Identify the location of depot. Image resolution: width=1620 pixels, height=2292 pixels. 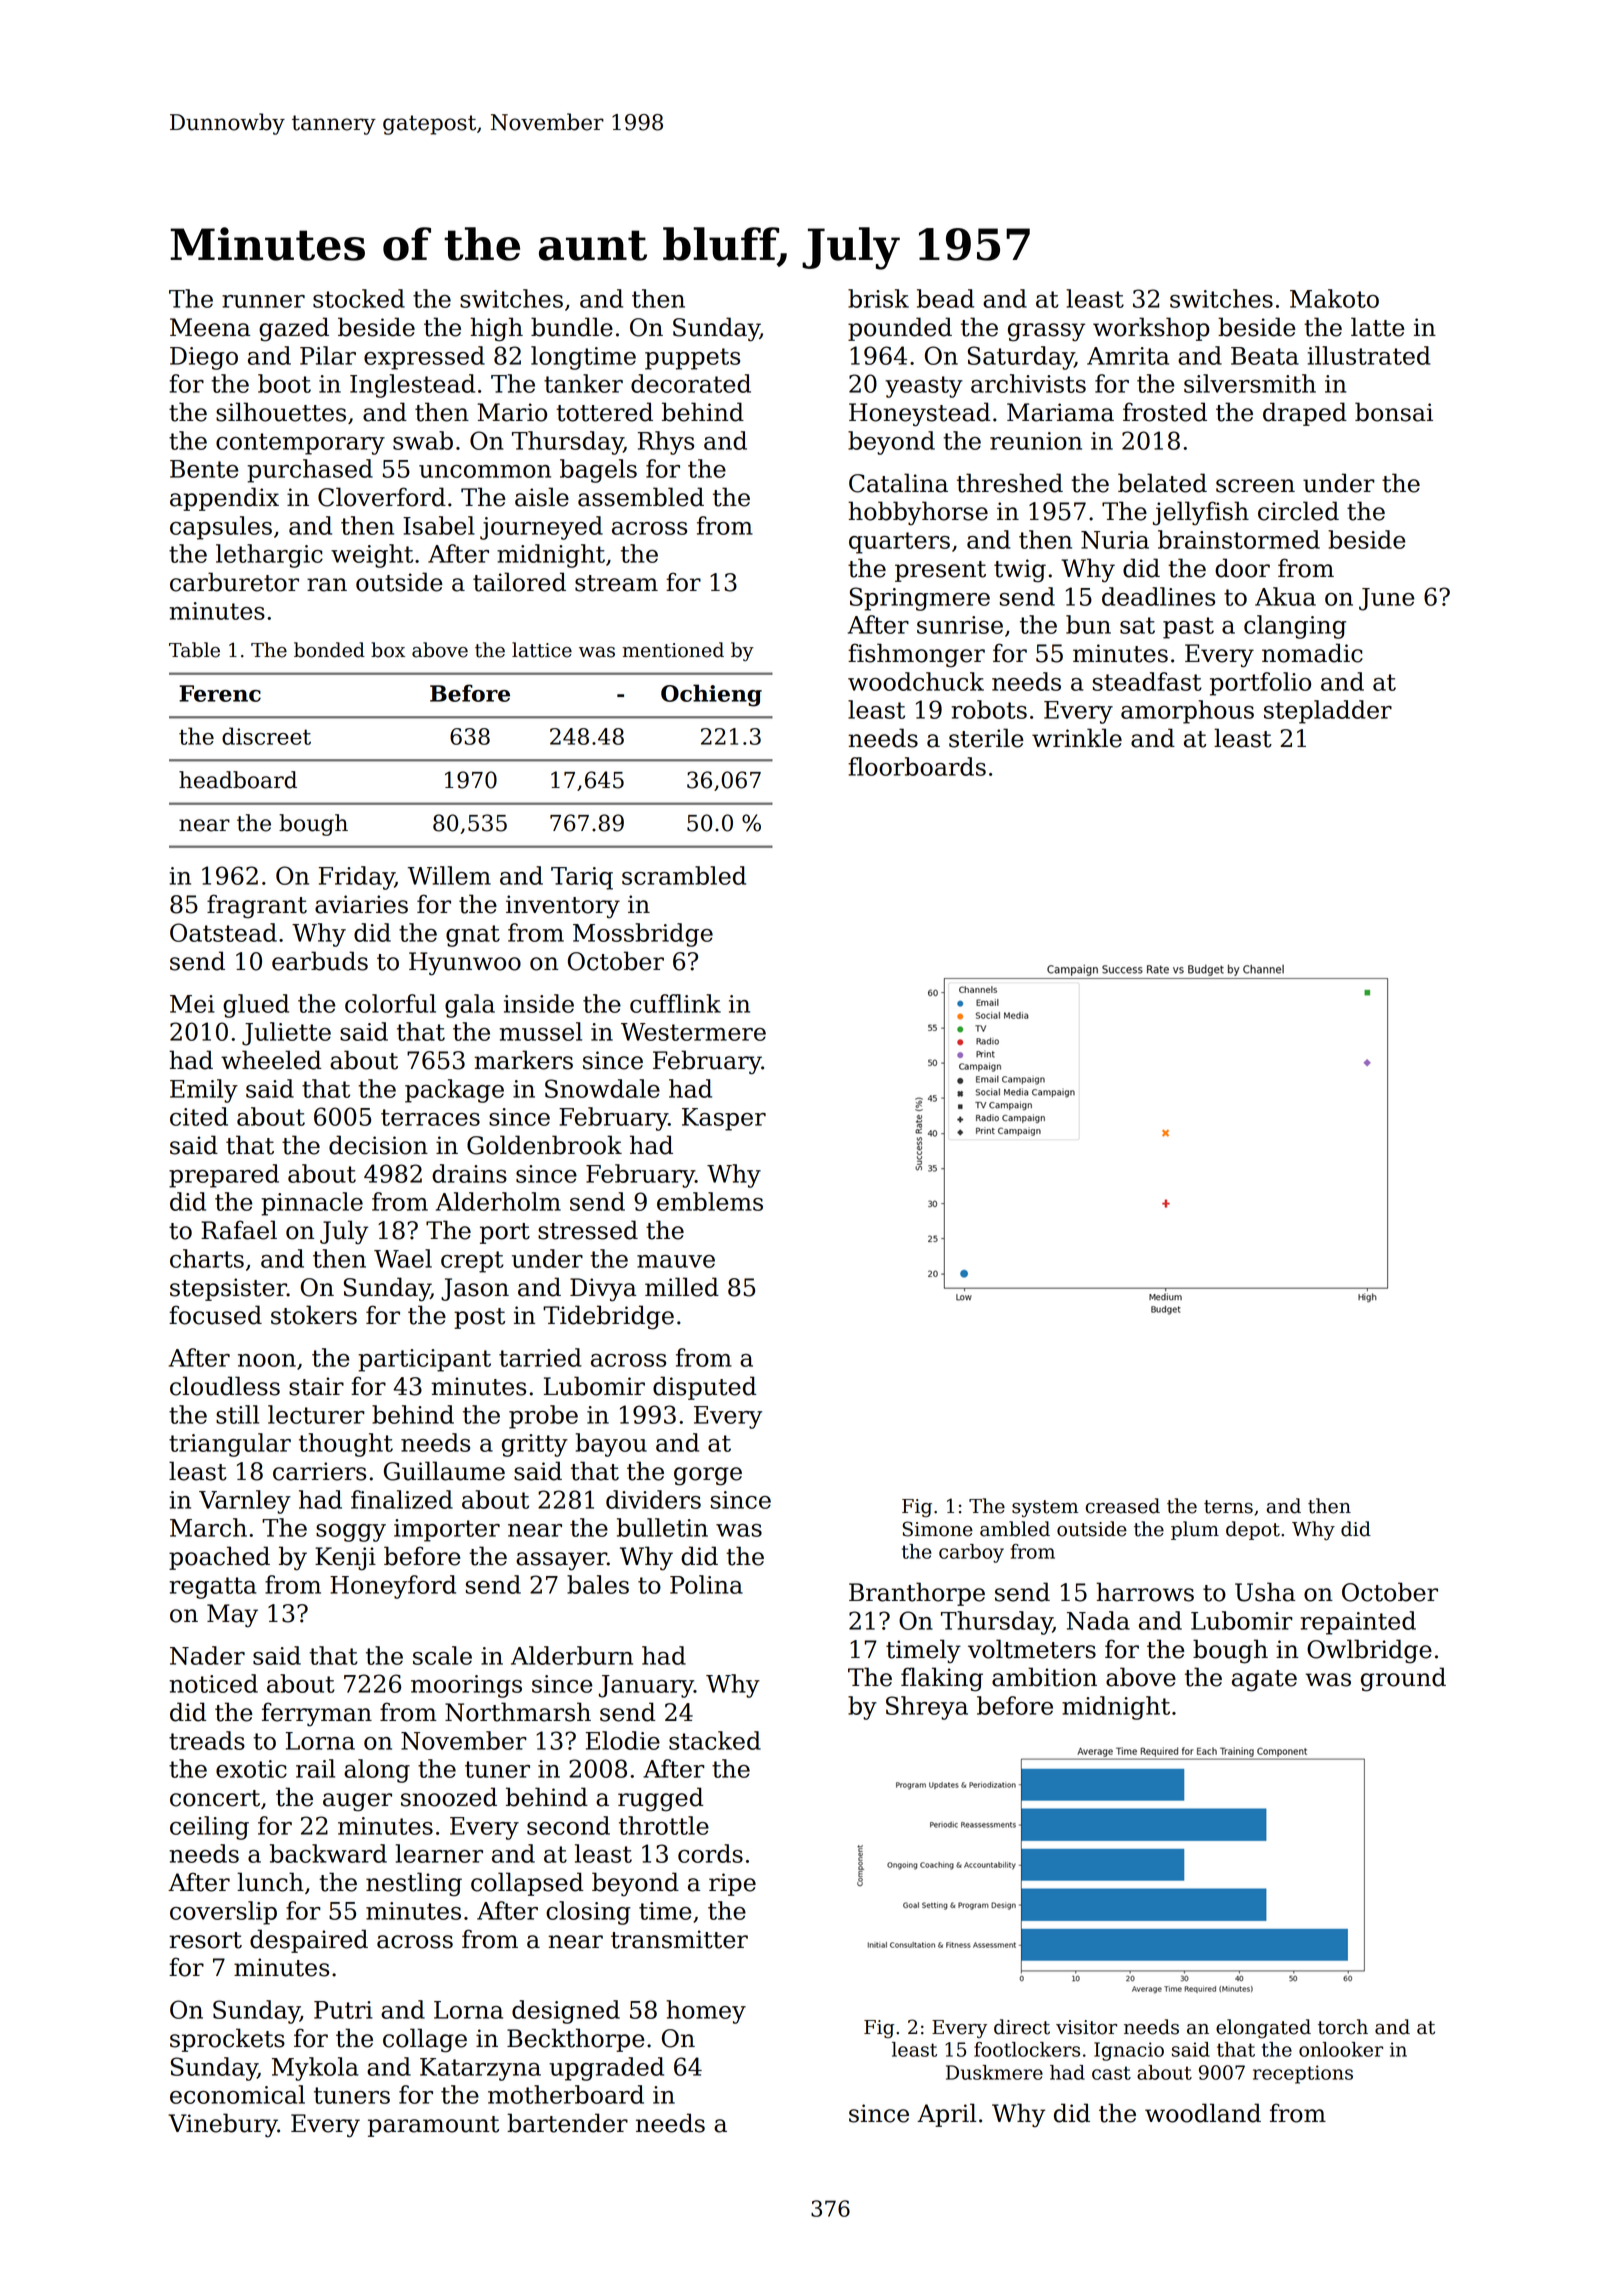
(1253, 1530).
